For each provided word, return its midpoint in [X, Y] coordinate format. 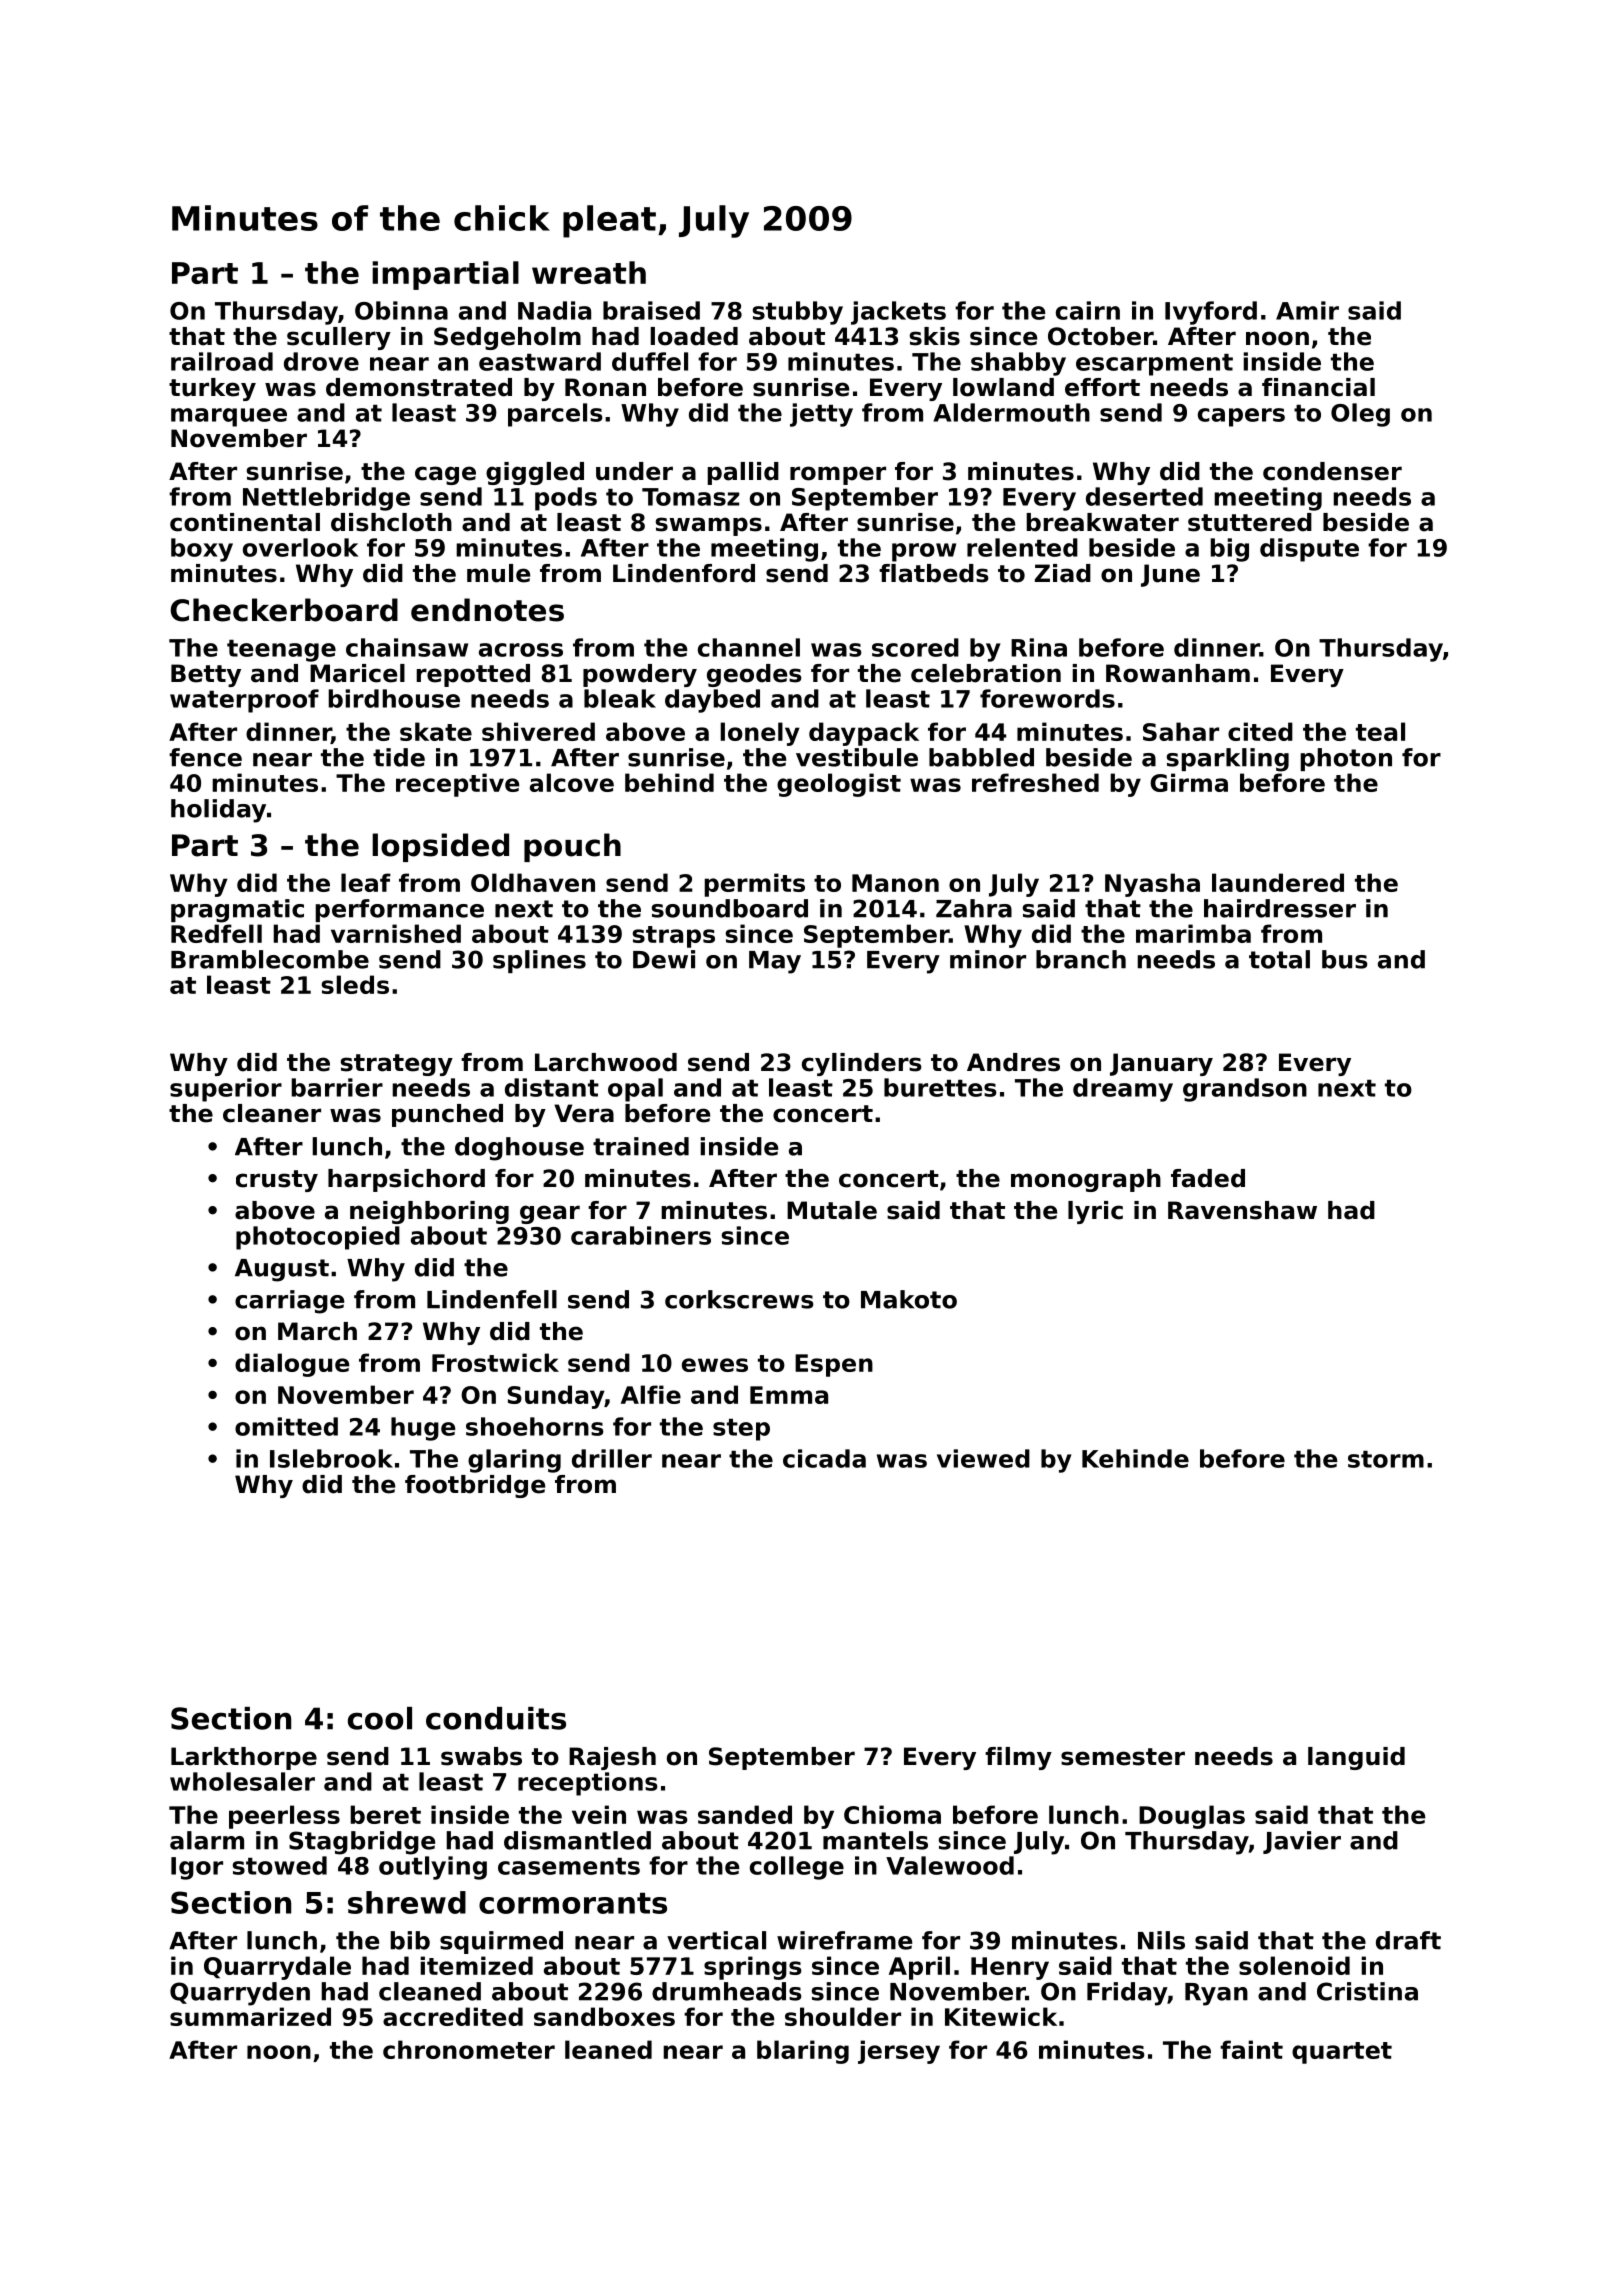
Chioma [892, 1814]
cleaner [272, 1113]
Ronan [605, 387]
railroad [222, 361]
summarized [250, 2016]
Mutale [832, 1210]
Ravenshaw [1242, 1210]
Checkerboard [284, 610]
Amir [1307, 310]
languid [1356, 1758]
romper [838, 475]
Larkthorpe [244, 1758]
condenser [1332, 471]
